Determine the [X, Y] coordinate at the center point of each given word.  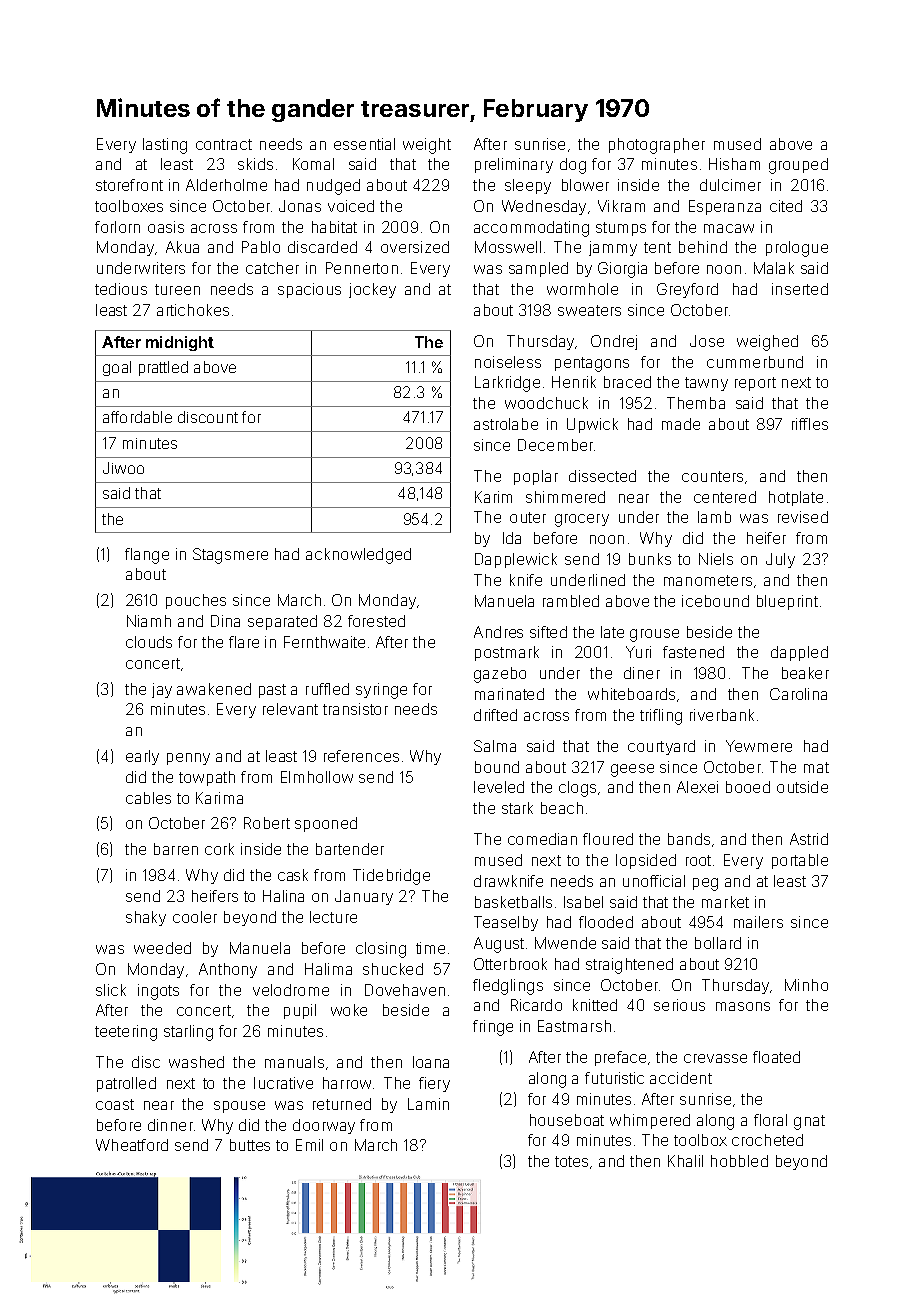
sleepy [528, 186]
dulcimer [730, 185]
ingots [158, 992]
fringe [493, 1028]
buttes [250, 1145]
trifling [661, 717]
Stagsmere [230, 556]
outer [528, 517]
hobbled [739, 1161]
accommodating [531, 229]
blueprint [787, 602]
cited [786, 206]
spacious [309, 290]
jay [162, 690]
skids [255, 164]
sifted [548, 632]
